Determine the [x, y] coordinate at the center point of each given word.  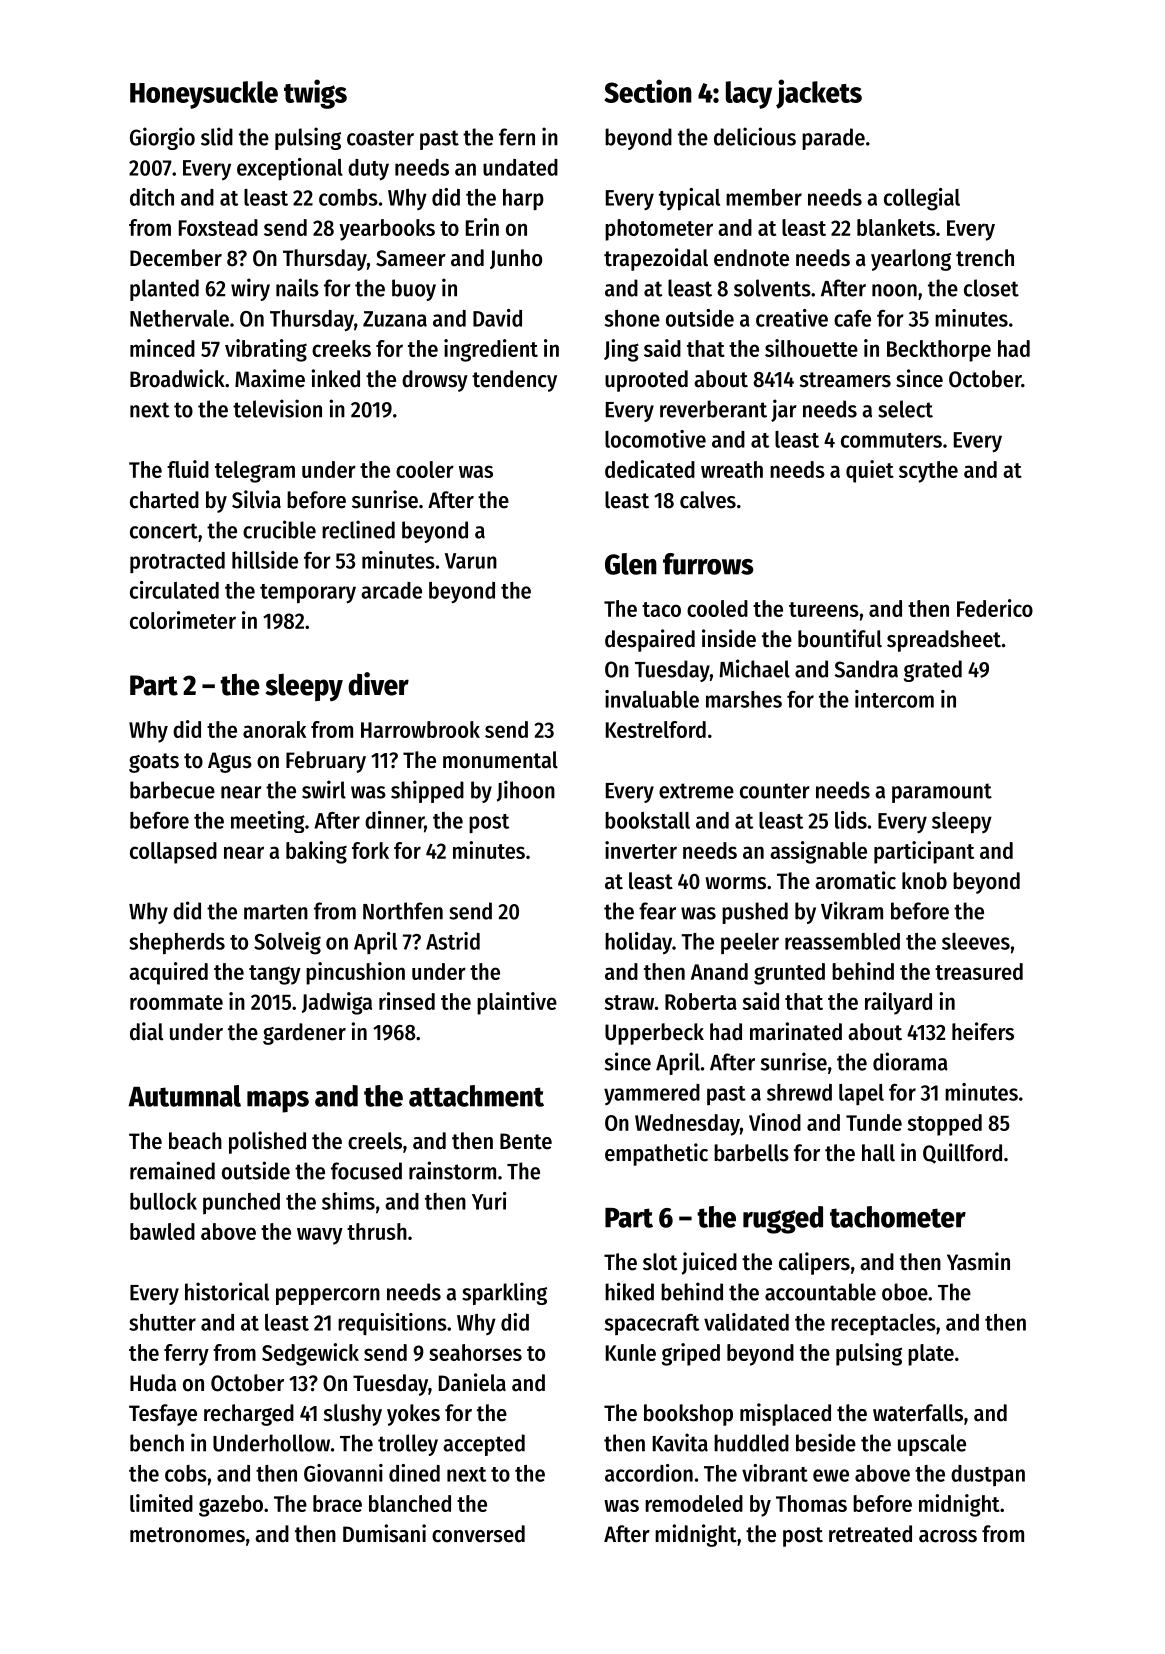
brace [337, 1503]
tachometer [898, 1217]
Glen [631, 564]
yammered [652, 1094]
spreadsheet [944, 641]
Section [648, 91]
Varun [471, 561]
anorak [274, 729]
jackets [819, 94]
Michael [755, 668]
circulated [174, 590]
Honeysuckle [204, 95]
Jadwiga [337, 1003]
